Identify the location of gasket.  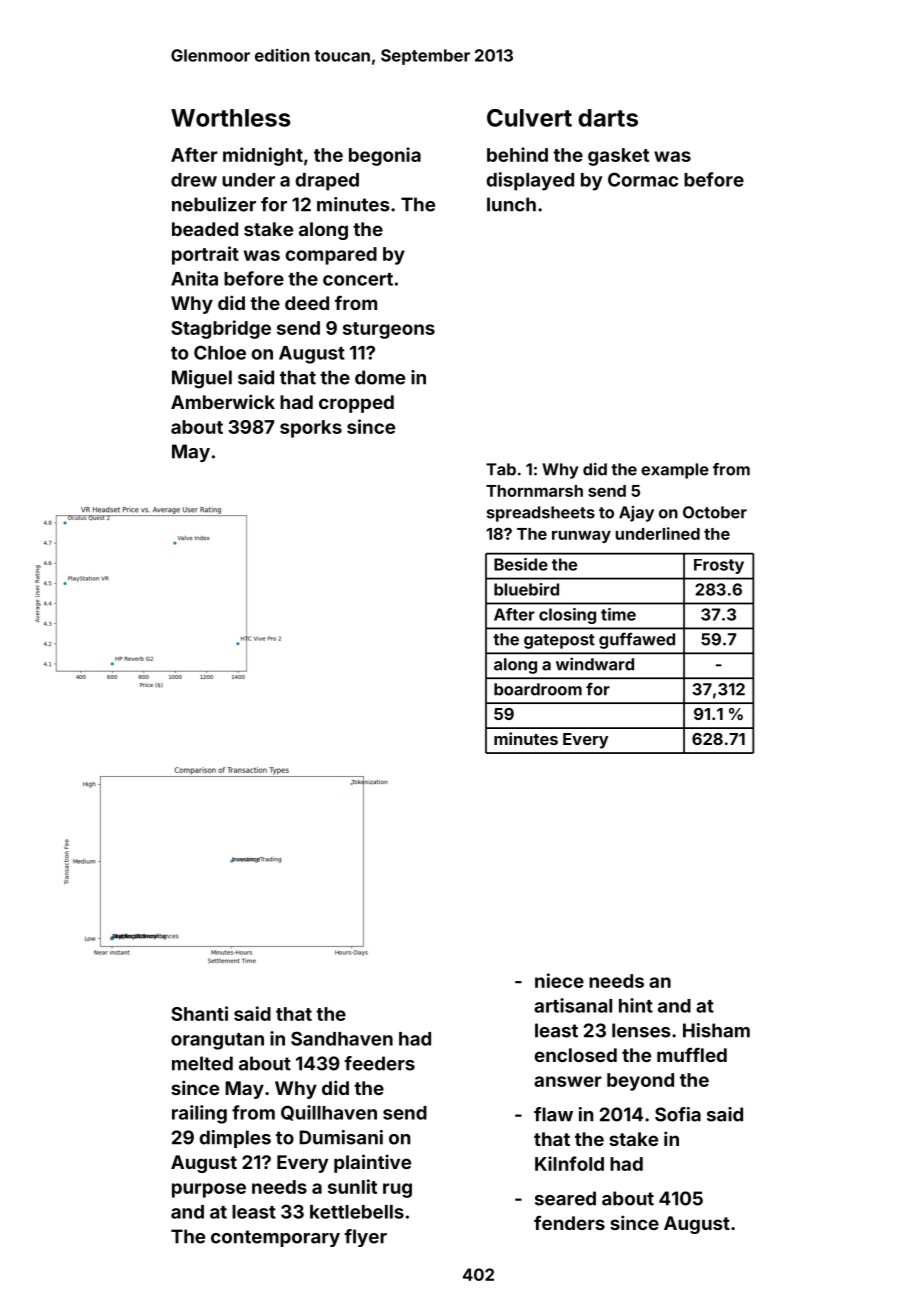
(618, 157).
